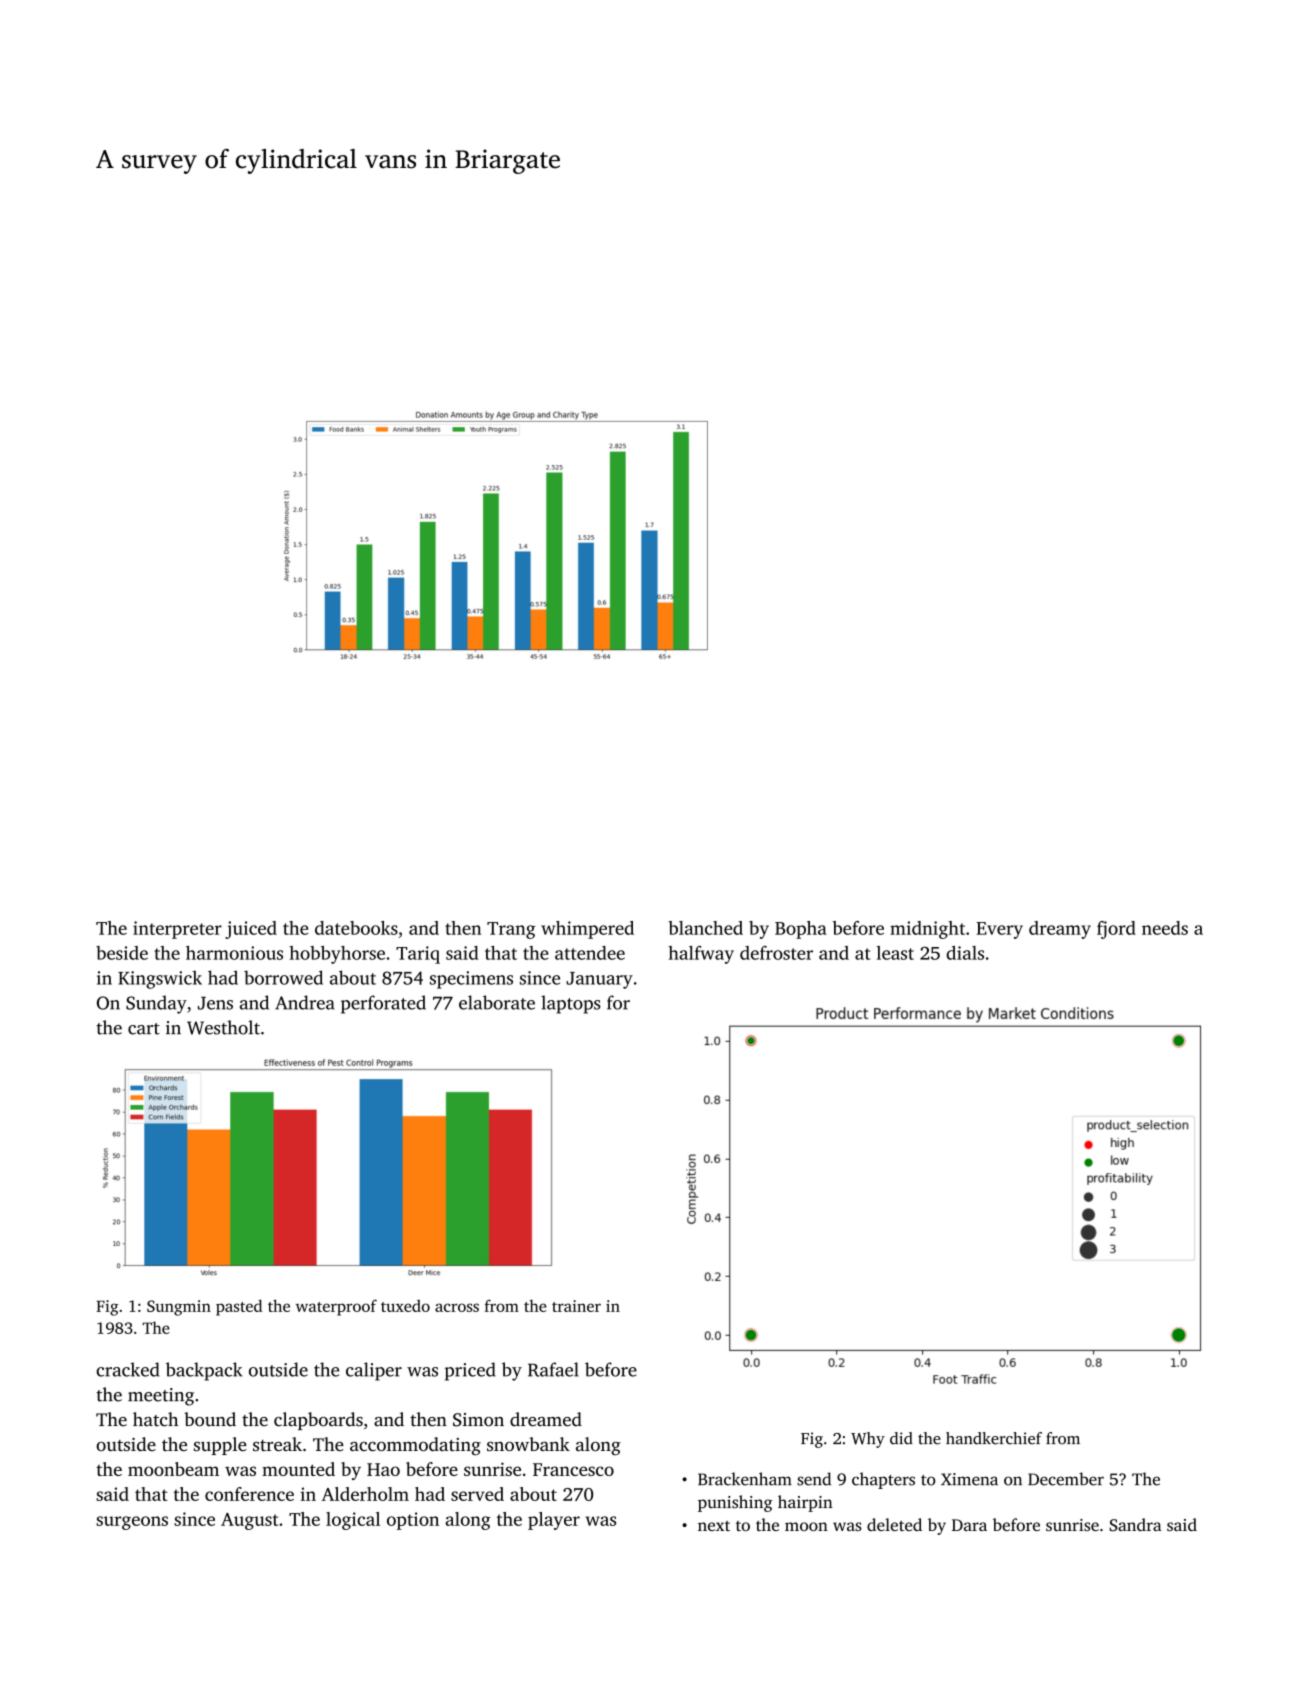 The height and width of the image is (1694, 1309). I want to click on dials, so click(965, 953).
